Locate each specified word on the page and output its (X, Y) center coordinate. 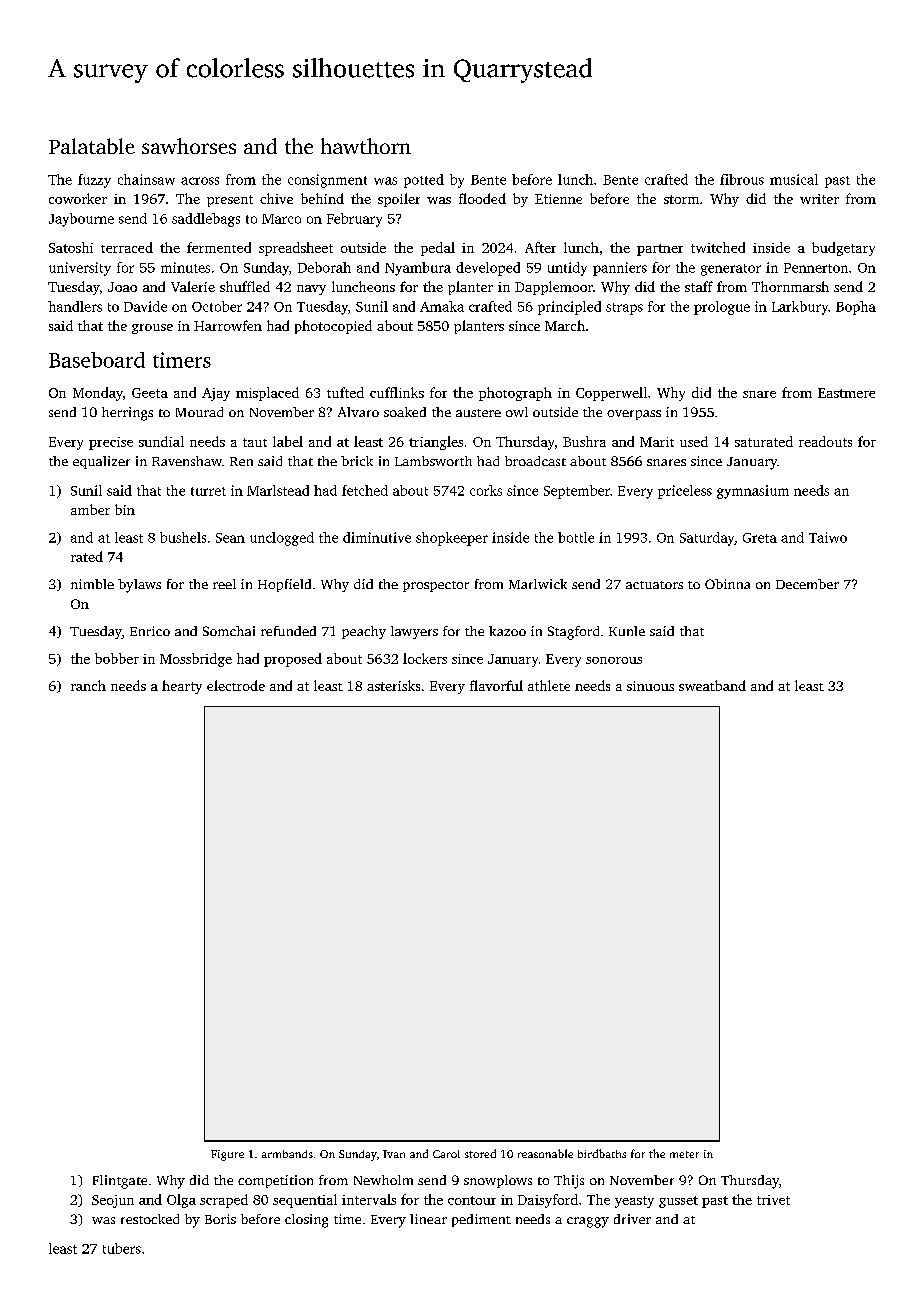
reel (224, 584)
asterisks (393, 685)
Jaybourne (81, 220)
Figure (227, 1155)
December (807, 584)
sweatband (712, 685)
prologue (722, 308)
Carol (446, 1154)
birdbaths (602, 1153)
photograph (515, 394)
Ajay (216, 394)
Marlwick (538, 584)
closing (306, 1221)
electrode (236, 685)
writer (819, 199)
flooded (482, 198)
